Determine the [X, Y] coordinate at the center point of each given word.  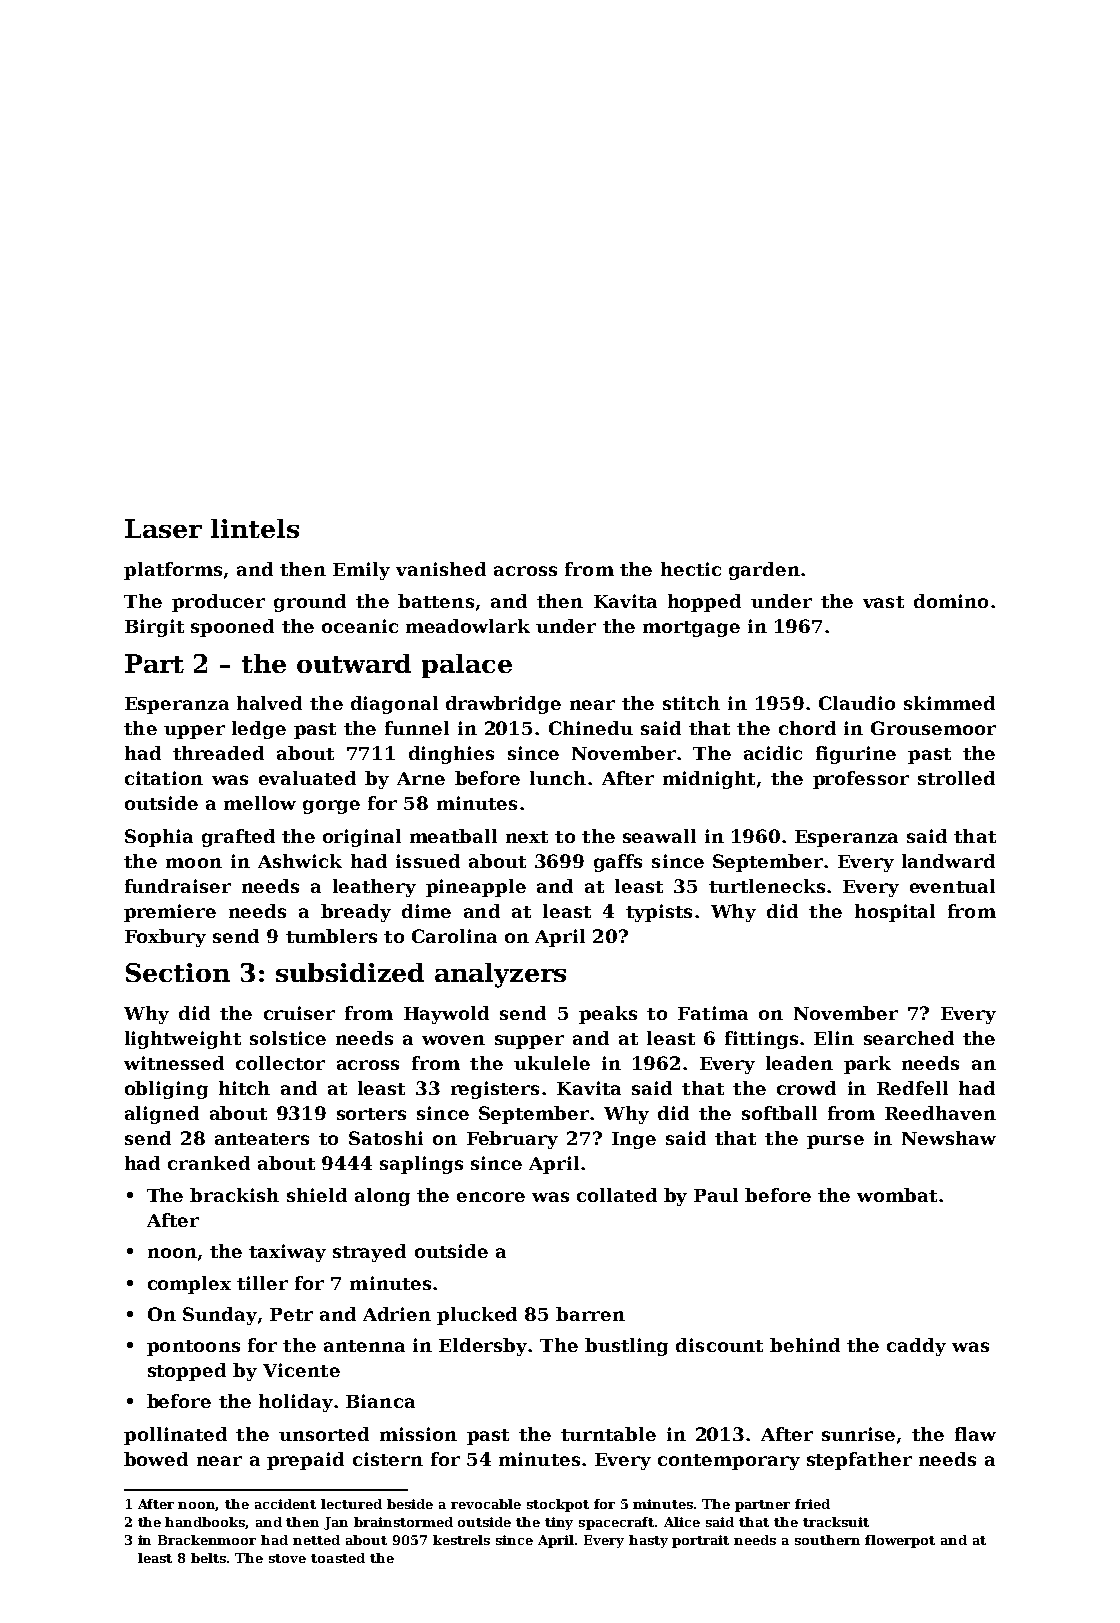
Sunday [220, 1316]
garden [764, 571]
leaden [799, 1063]
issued [428, 861]
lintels [255, 528]
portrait [700, 1541]
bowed [156, 1459]
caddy [916, 1347]
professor [861, 780]
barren [590, 1314]
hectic [691, 569]
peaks [608, 1015]
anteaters [262, 1139]
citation [164, 778]
